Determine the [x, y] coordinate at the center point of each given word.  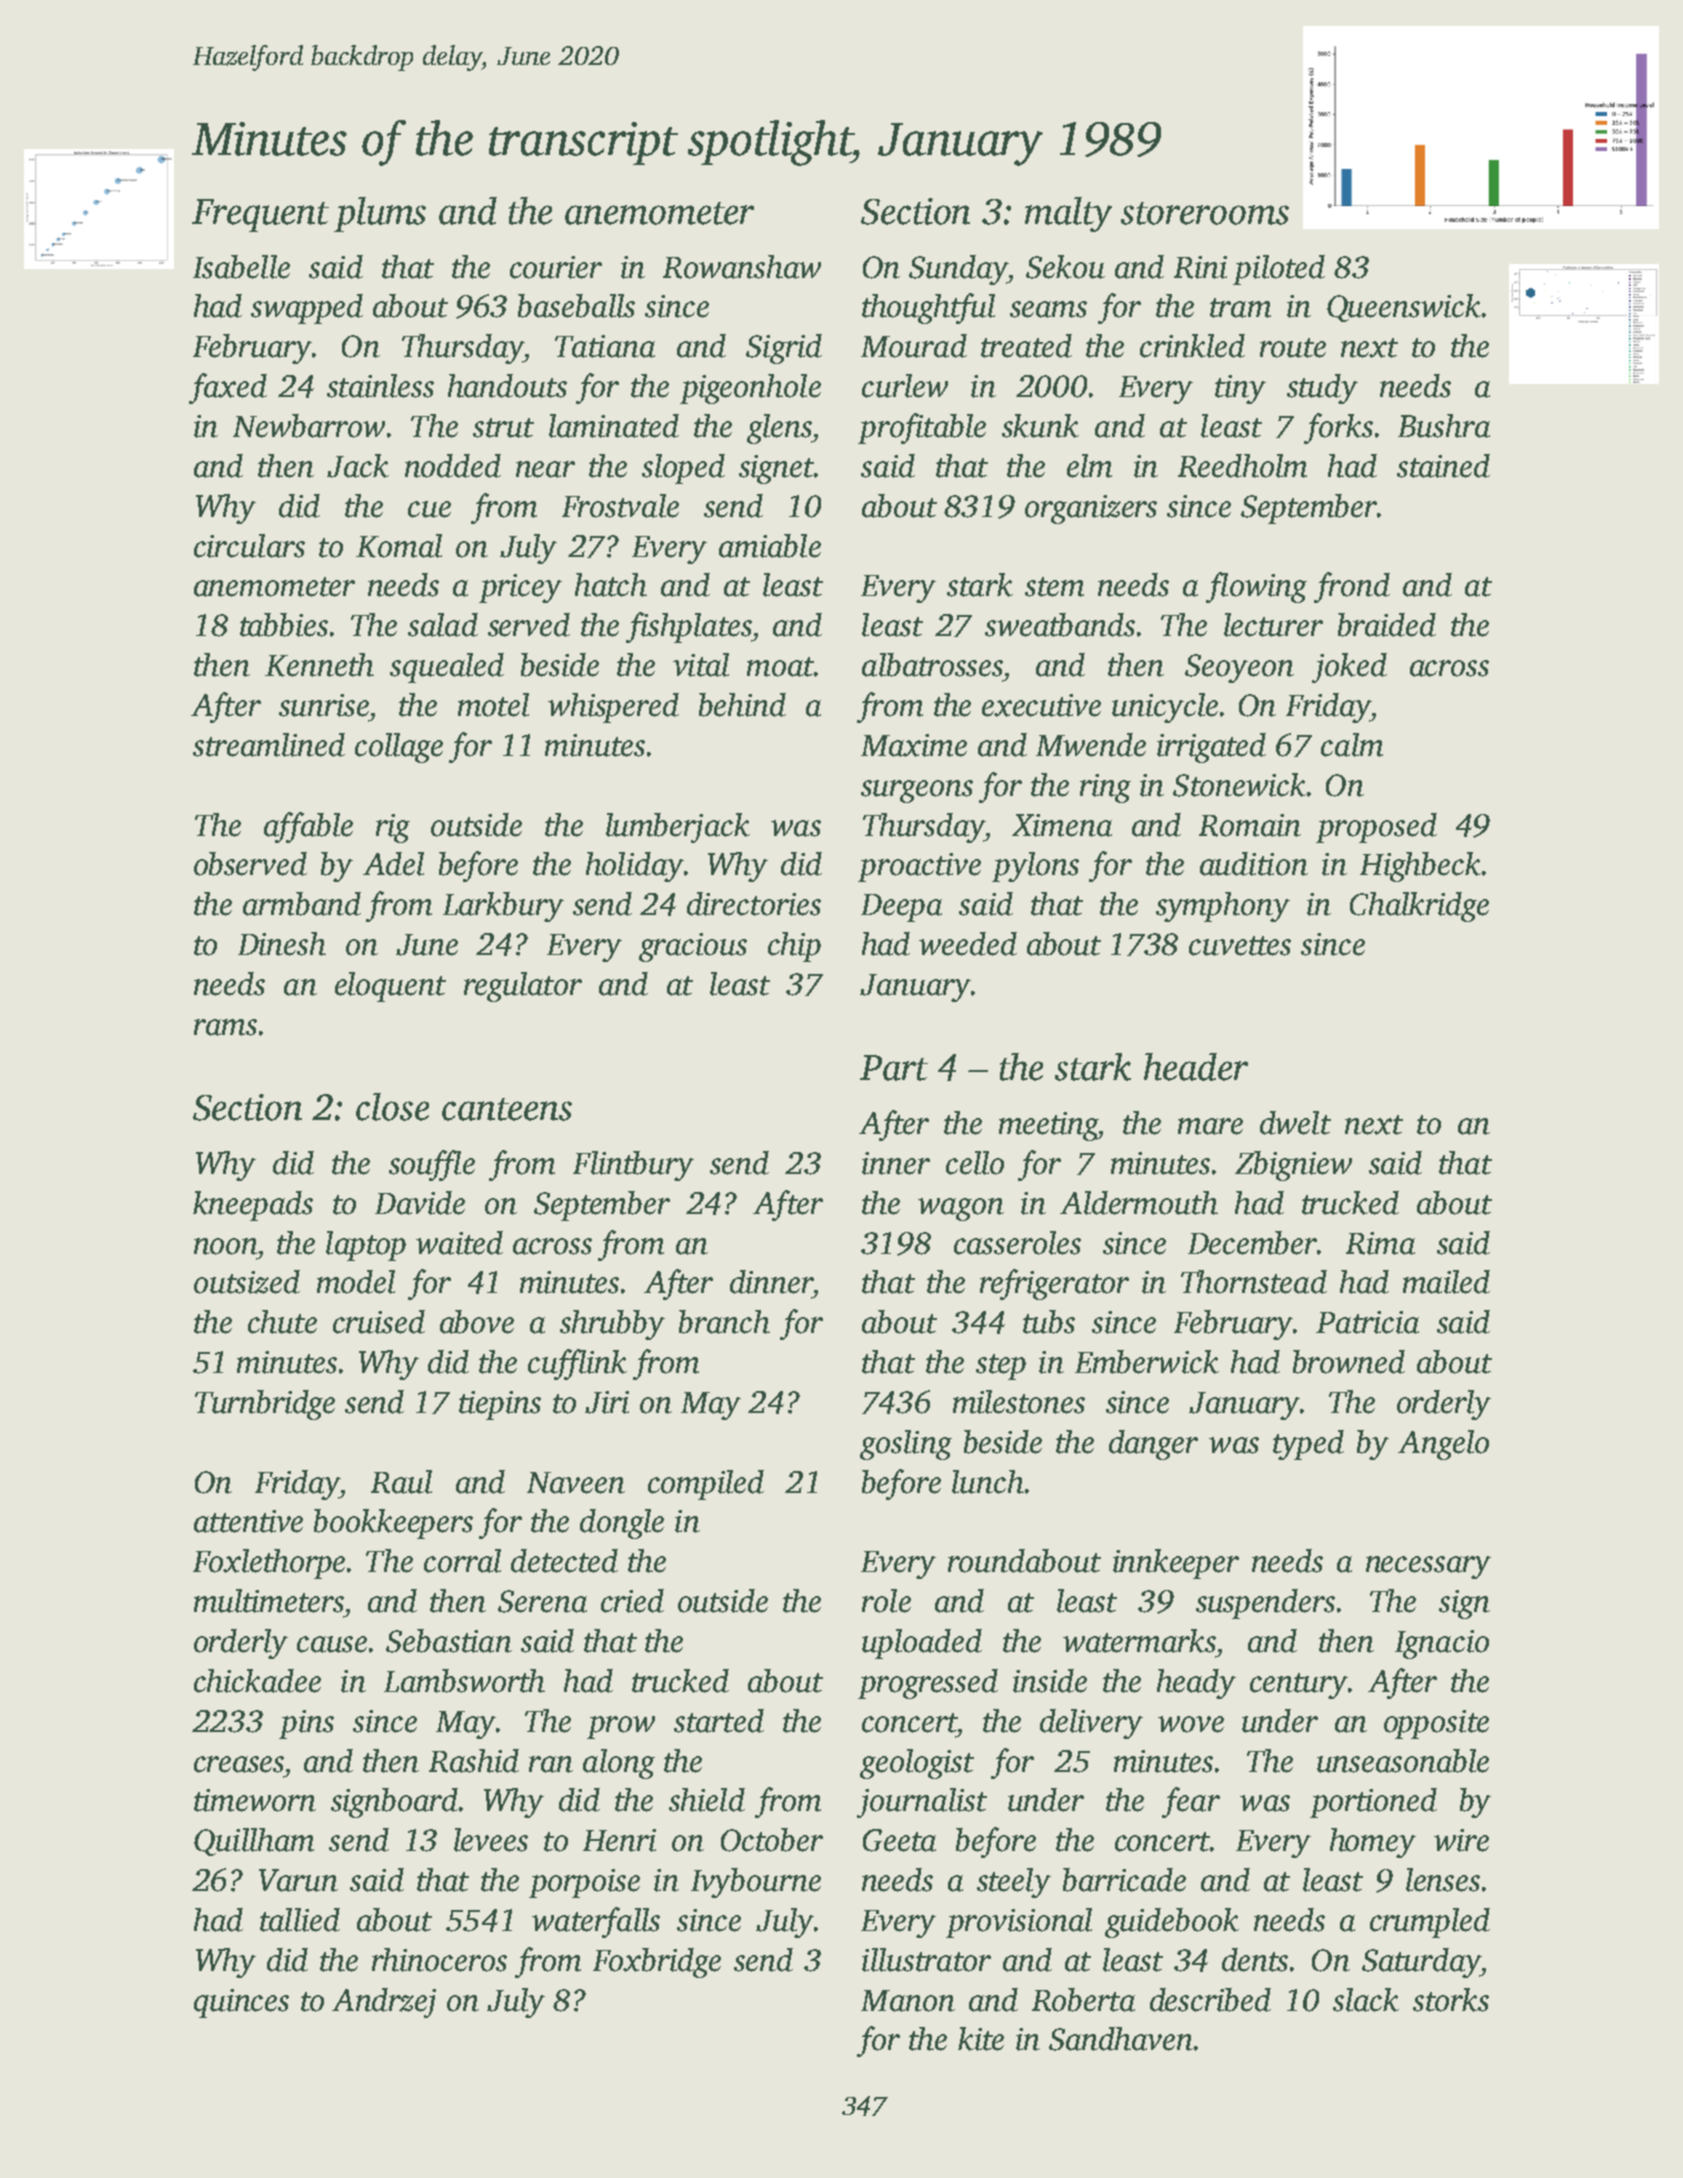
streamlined [269, 745]
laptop [366, 1246]
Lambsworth [464, 1681]
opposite [1436, 1724]
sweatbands [1060, 625]
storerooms [1205, 213]
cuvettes [1240, 946]
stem [1054, 587]
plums [380, 214]
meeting [1048, 1126]
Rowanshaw [742, 267]
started [719, 1721]
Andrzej [384, 2003]
